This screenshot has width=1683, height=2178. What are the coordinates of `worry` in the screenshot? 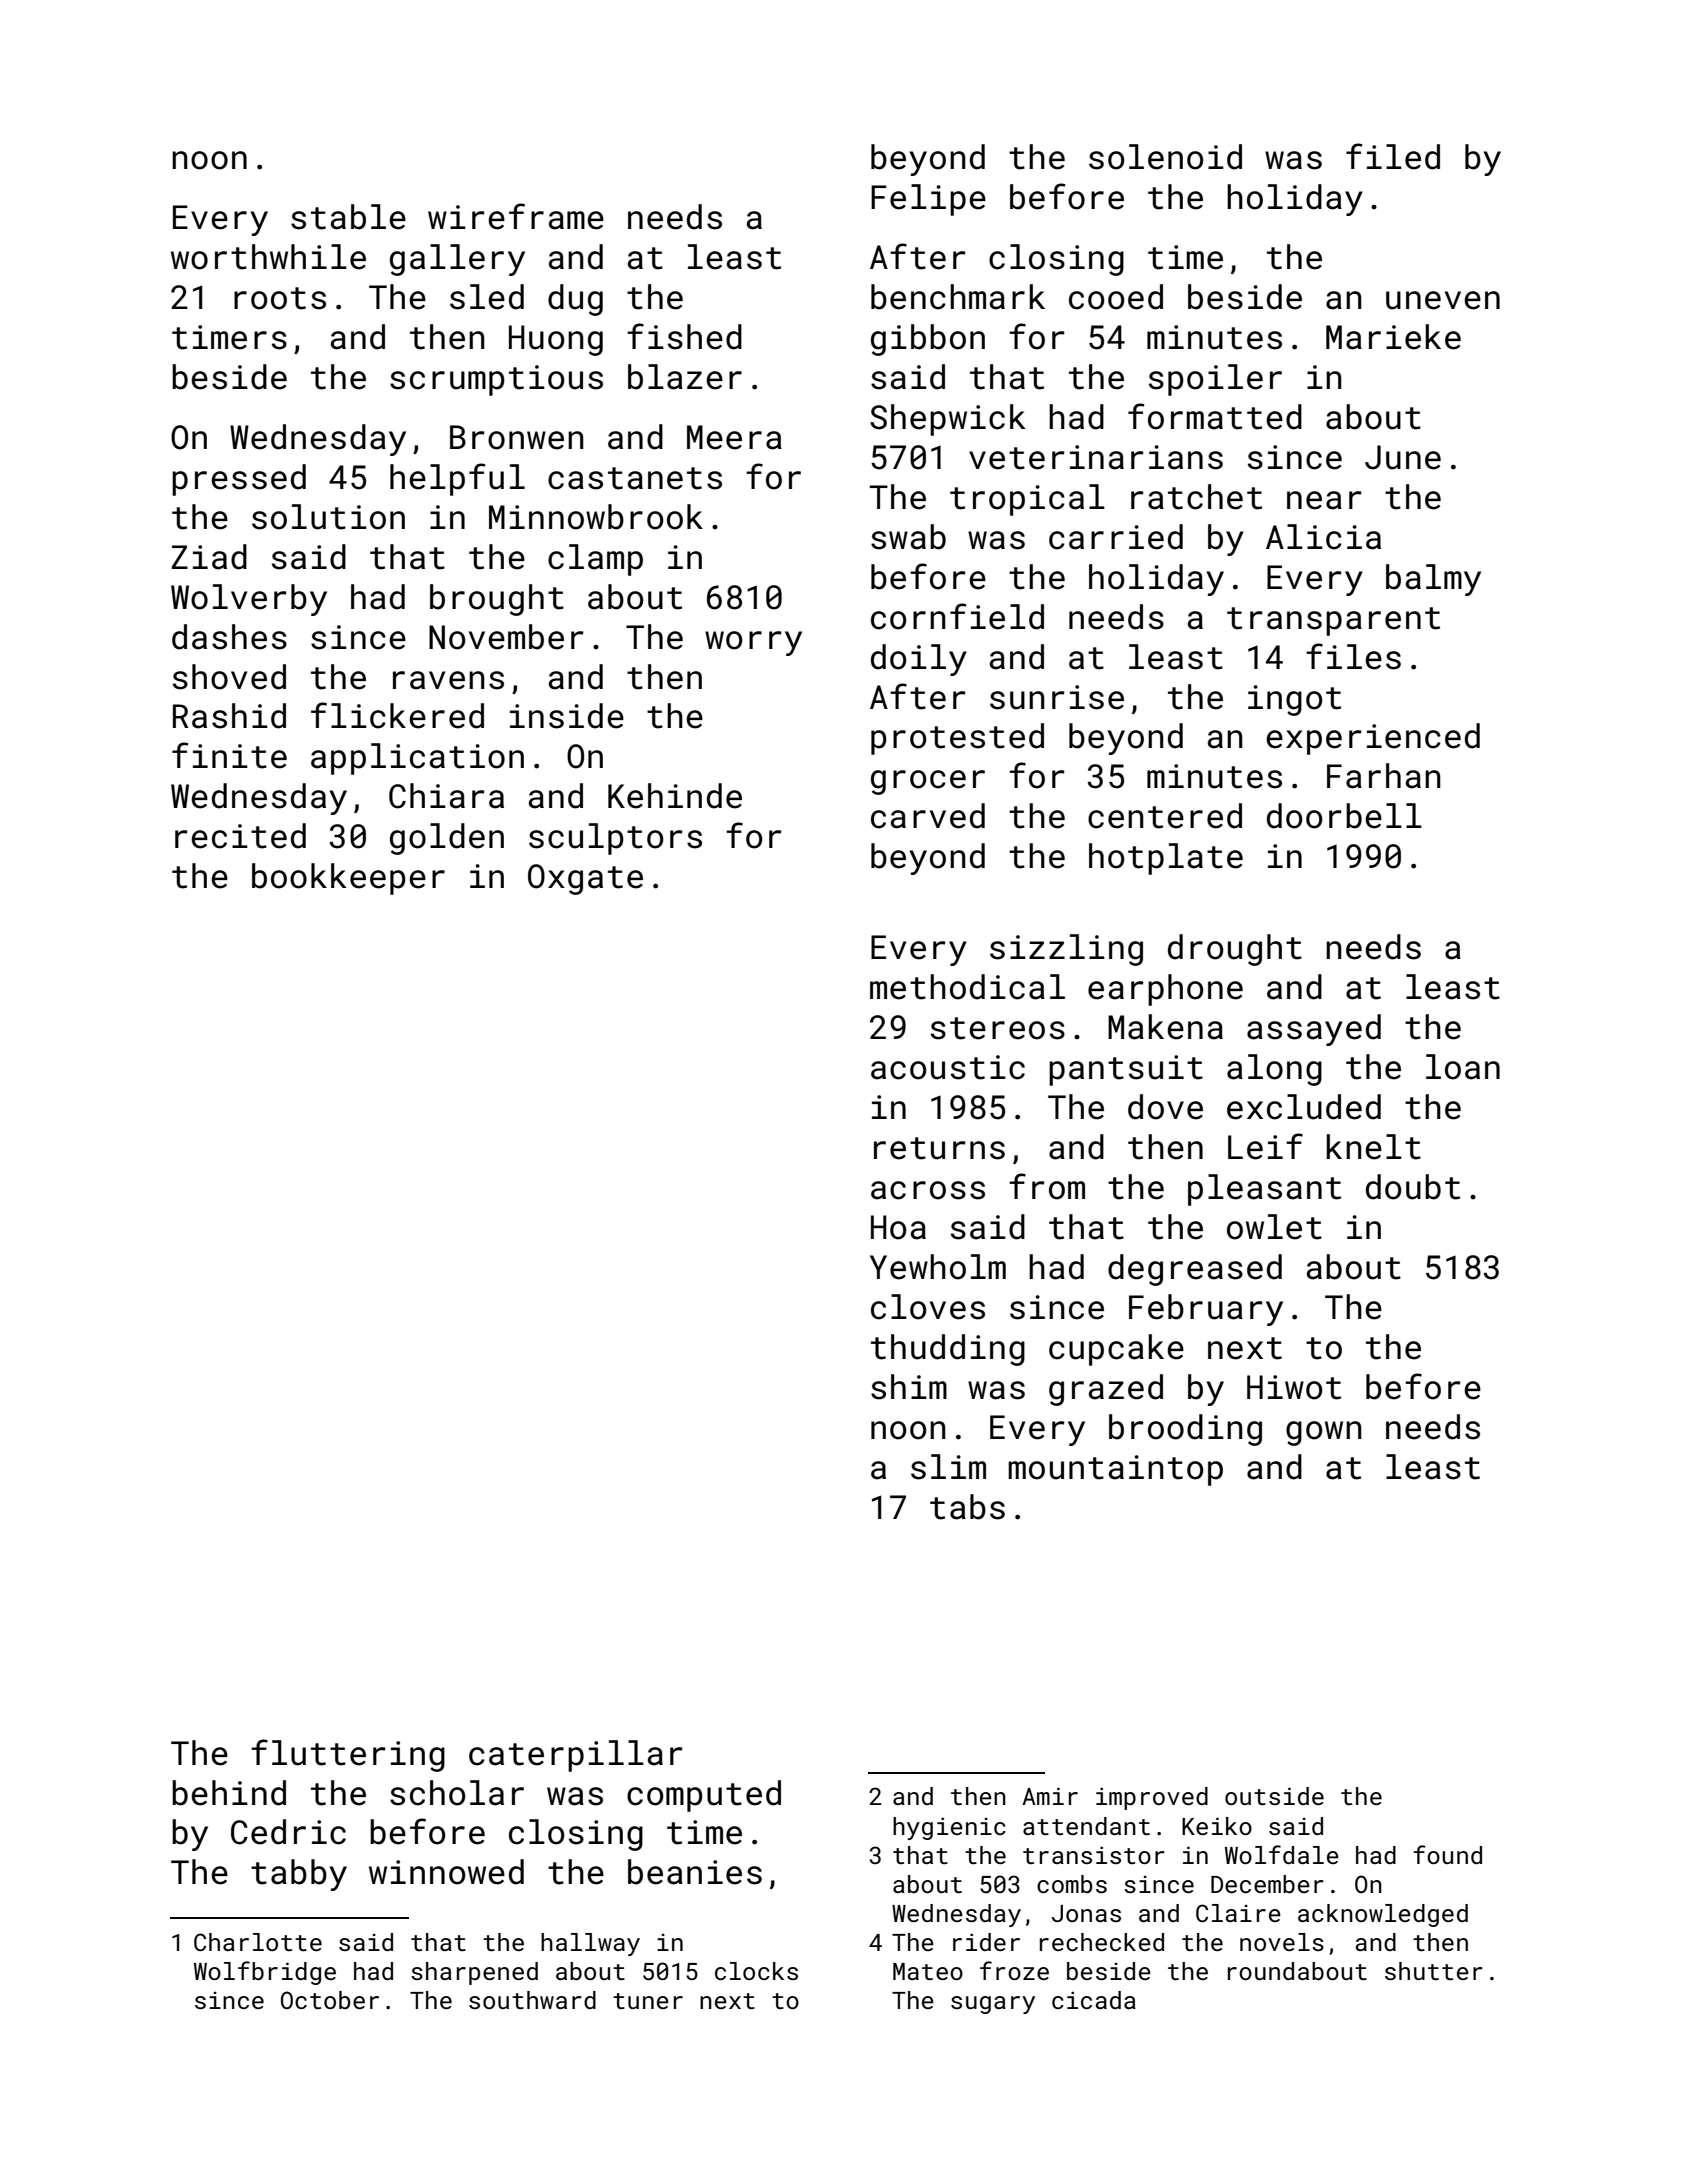 It's located at (753, 643).
